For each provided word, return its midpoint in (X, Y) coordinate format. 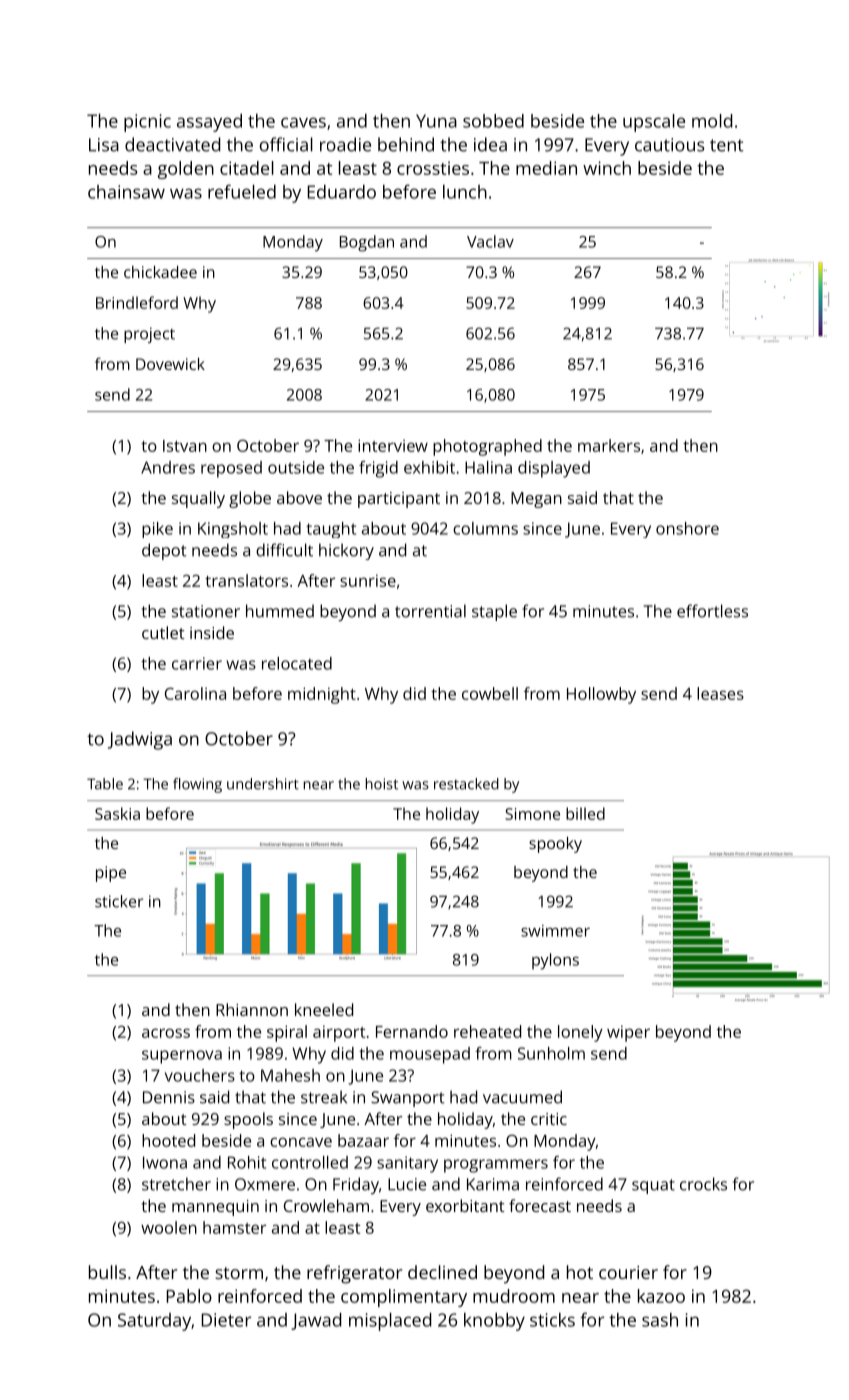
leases (720, 693)
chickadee (160, 272)
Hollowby (601, 695)
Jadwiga (140, 740)
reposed (231, 469)
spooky (555, 845)
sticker (119, 901)
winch (607, 168)
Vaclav (490, 241)
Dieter (226, 1320)
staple (494, 612)
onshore (687, 528)
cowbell (490, 693)
